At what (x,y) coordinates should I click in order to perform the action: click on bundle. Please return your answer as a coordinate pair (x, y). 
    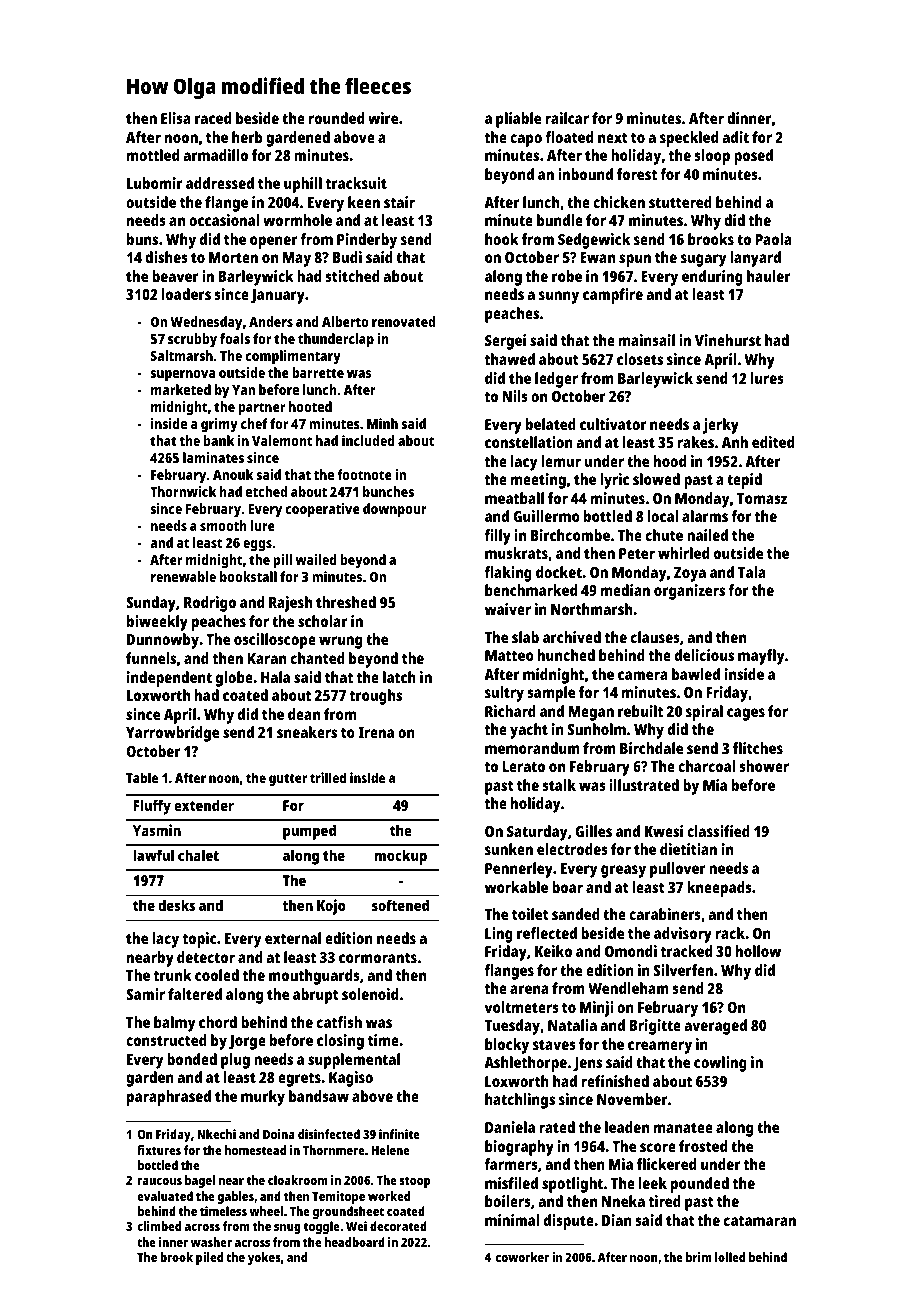
    Looking at the image, I should click on (560, 220).
